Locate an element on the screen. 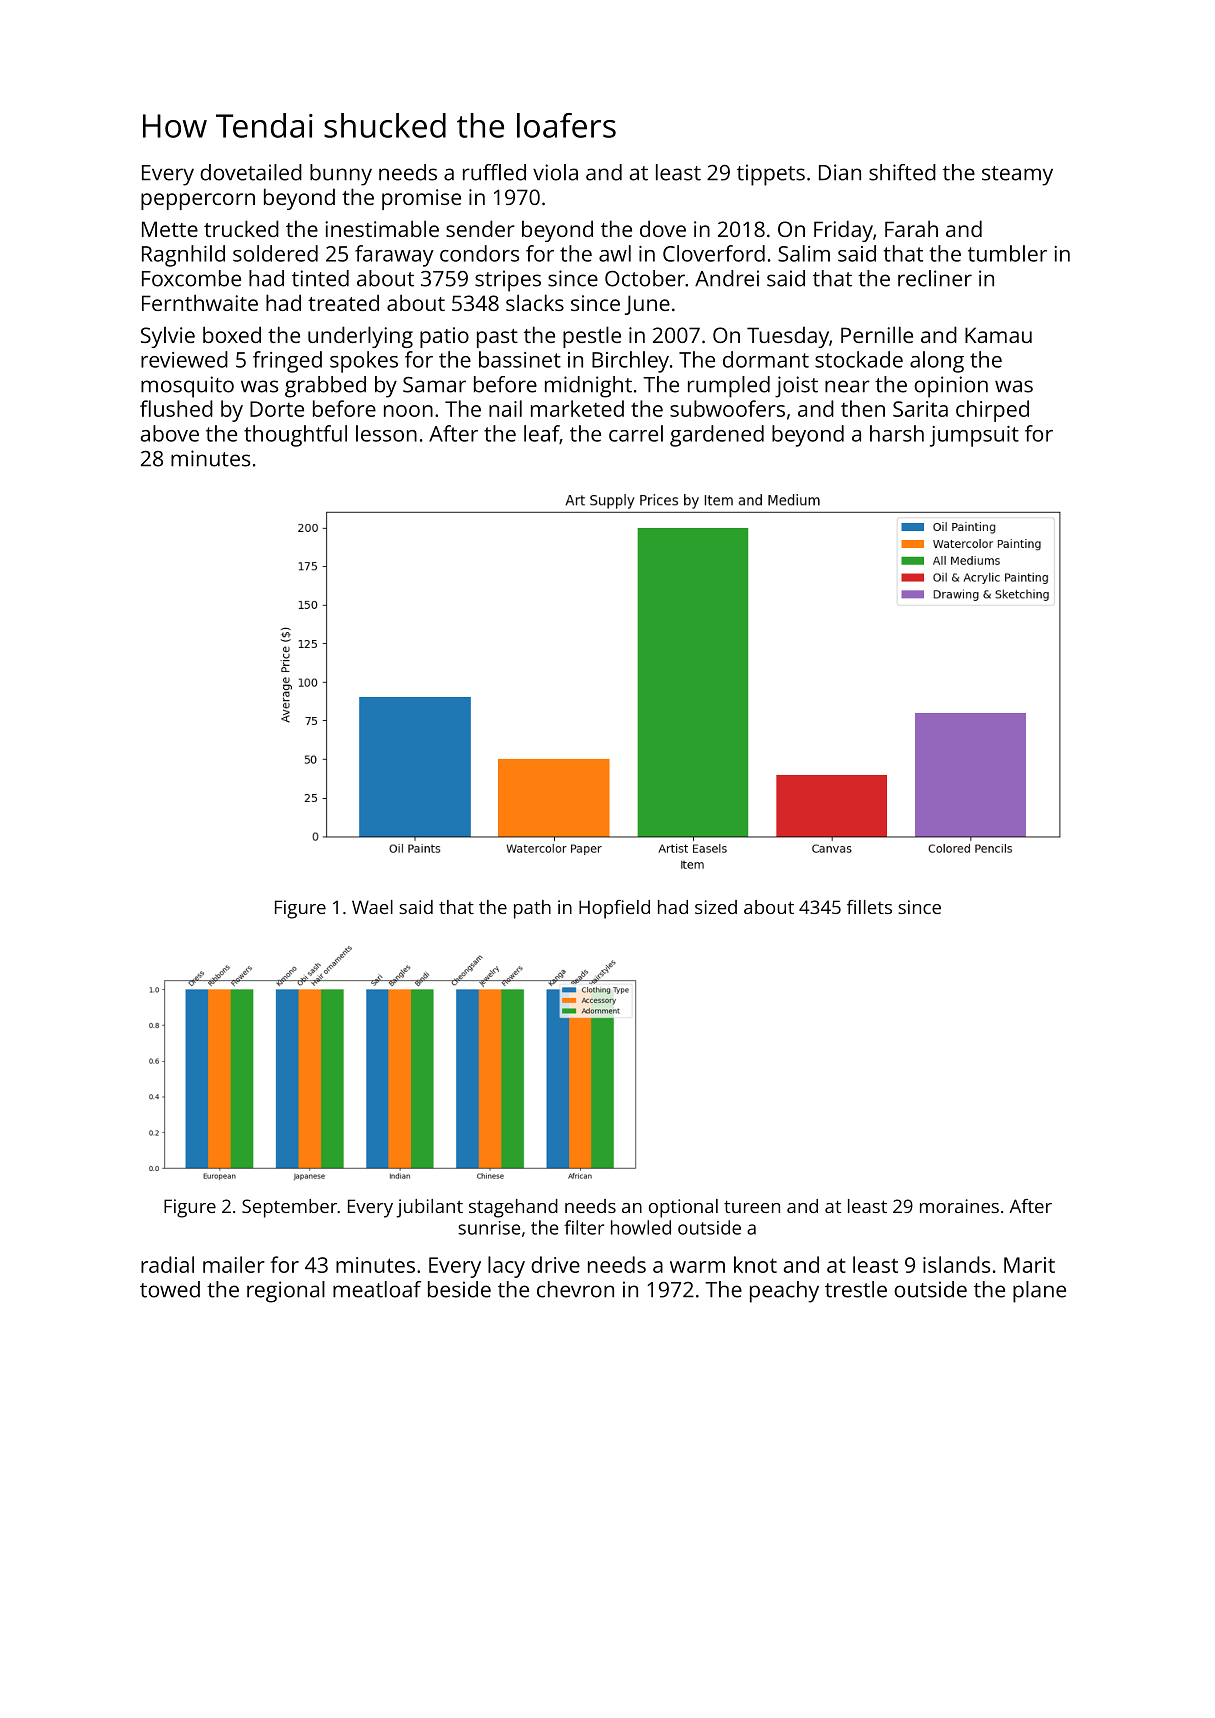  viola is located at coordinates (555, 172).
